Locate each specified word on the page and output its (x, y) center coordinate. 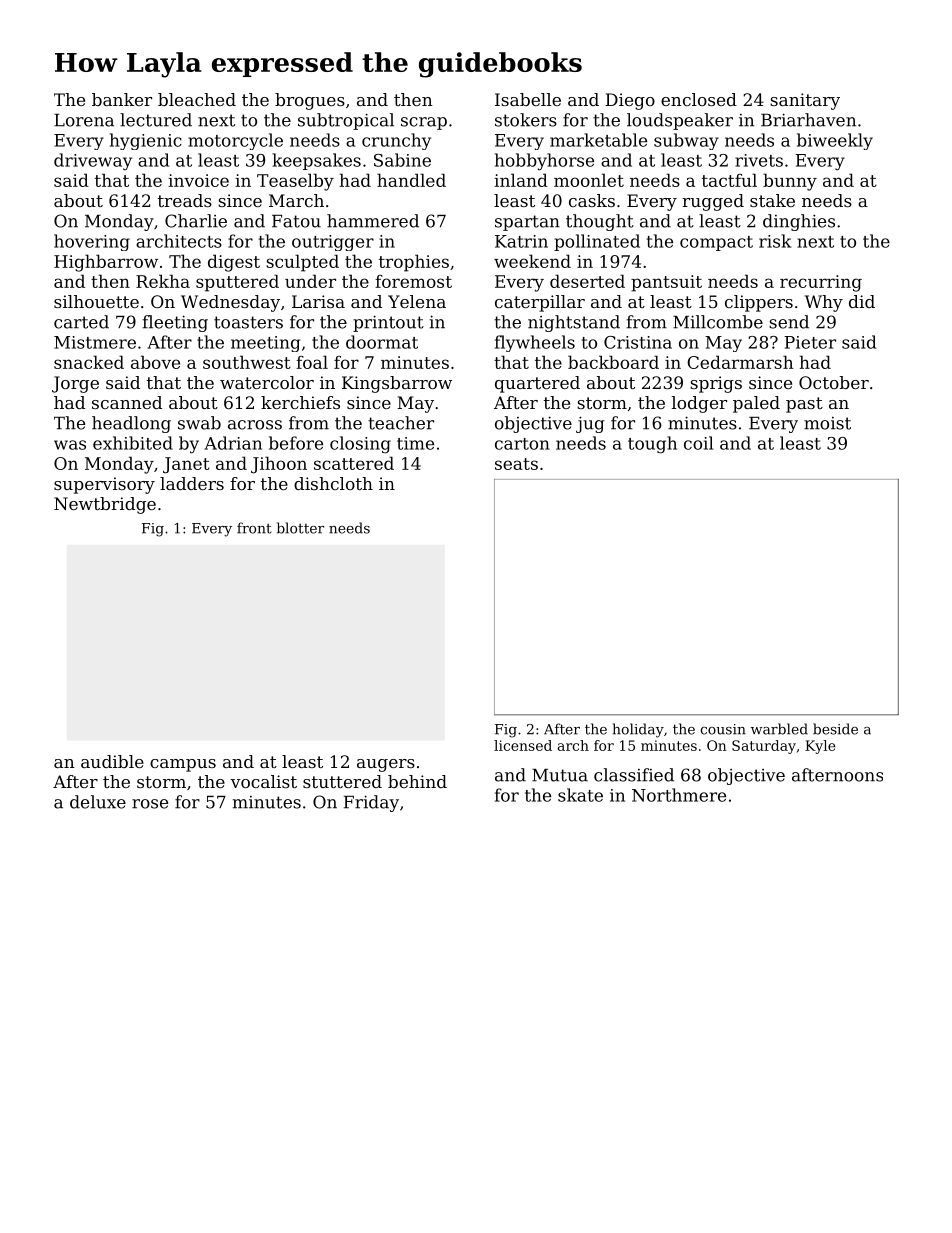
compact (716, 243)
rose (150, 804)
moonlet (589, 180)
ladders (192, 483)
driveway (93, 162)
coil (698, 443)
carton (522, 444)
